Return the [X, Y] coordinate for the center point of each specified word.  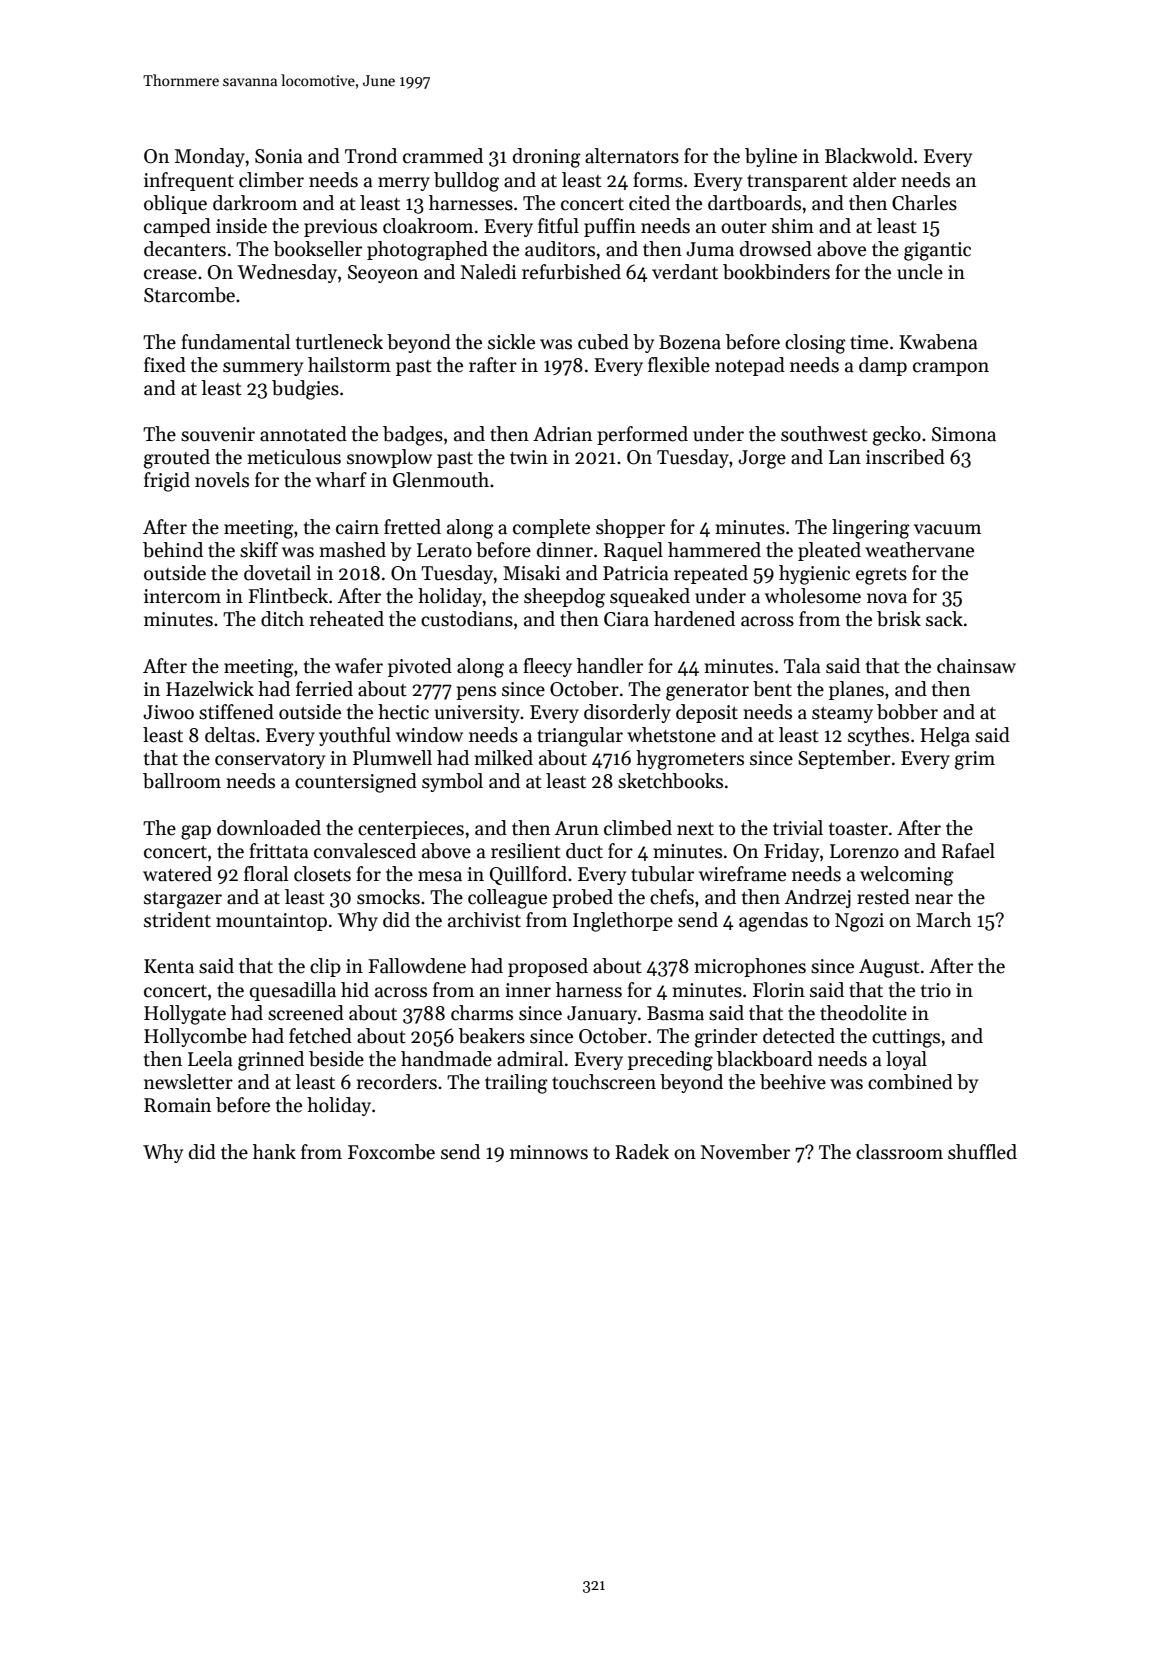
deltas [230, 735]
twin [529, 457]
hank [274, 1152]
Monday [210, 157]
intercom [182, 596]
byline [771, 157]
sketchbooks [670, 781]
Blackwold [869, 156]
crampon [951, 369]
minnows [549, 1152]
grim [975, 760]
